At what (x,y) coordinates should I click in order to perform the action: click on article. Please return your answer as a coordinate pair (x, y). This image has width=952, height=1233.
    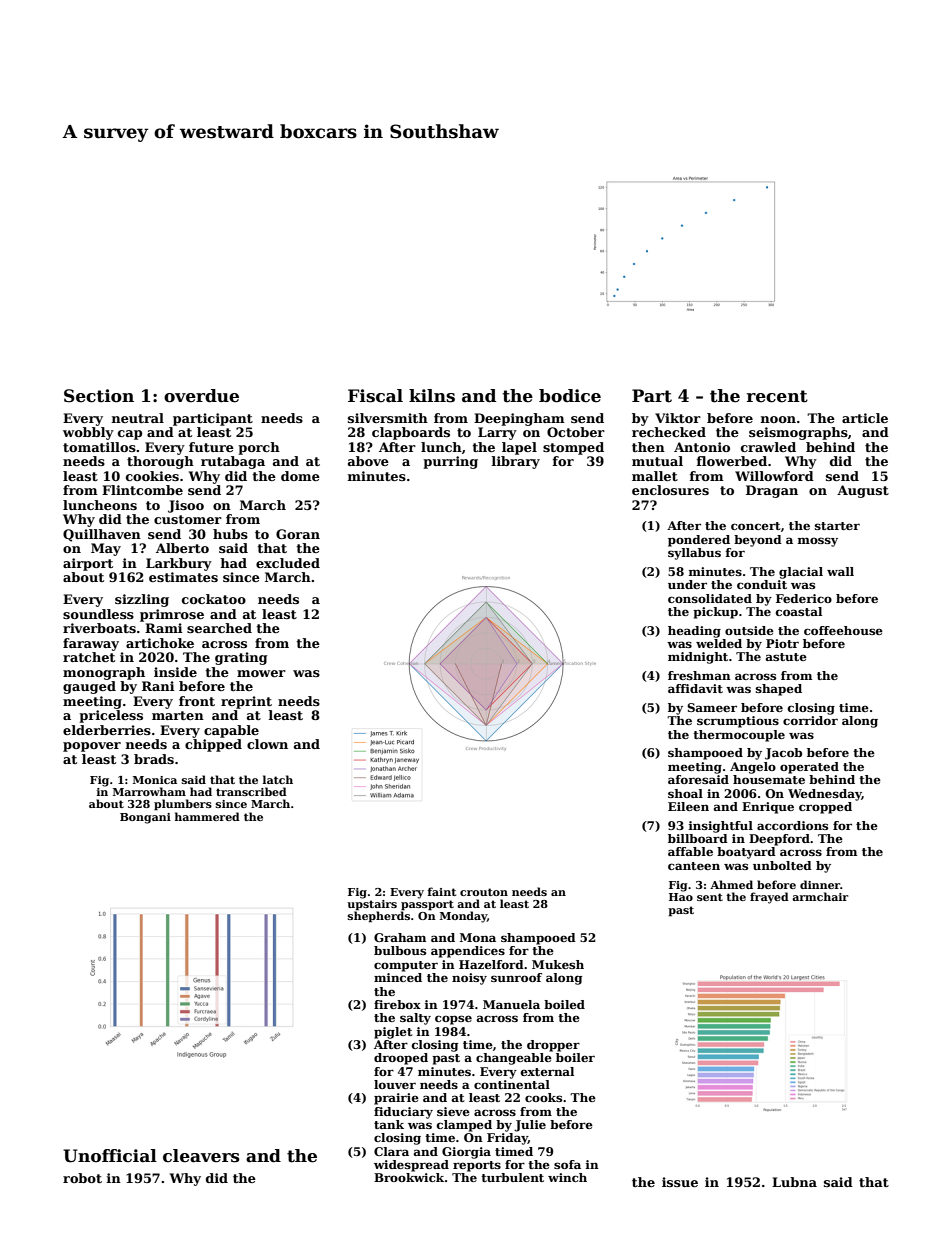
    Looking at the image, I should click on (865, 418).
